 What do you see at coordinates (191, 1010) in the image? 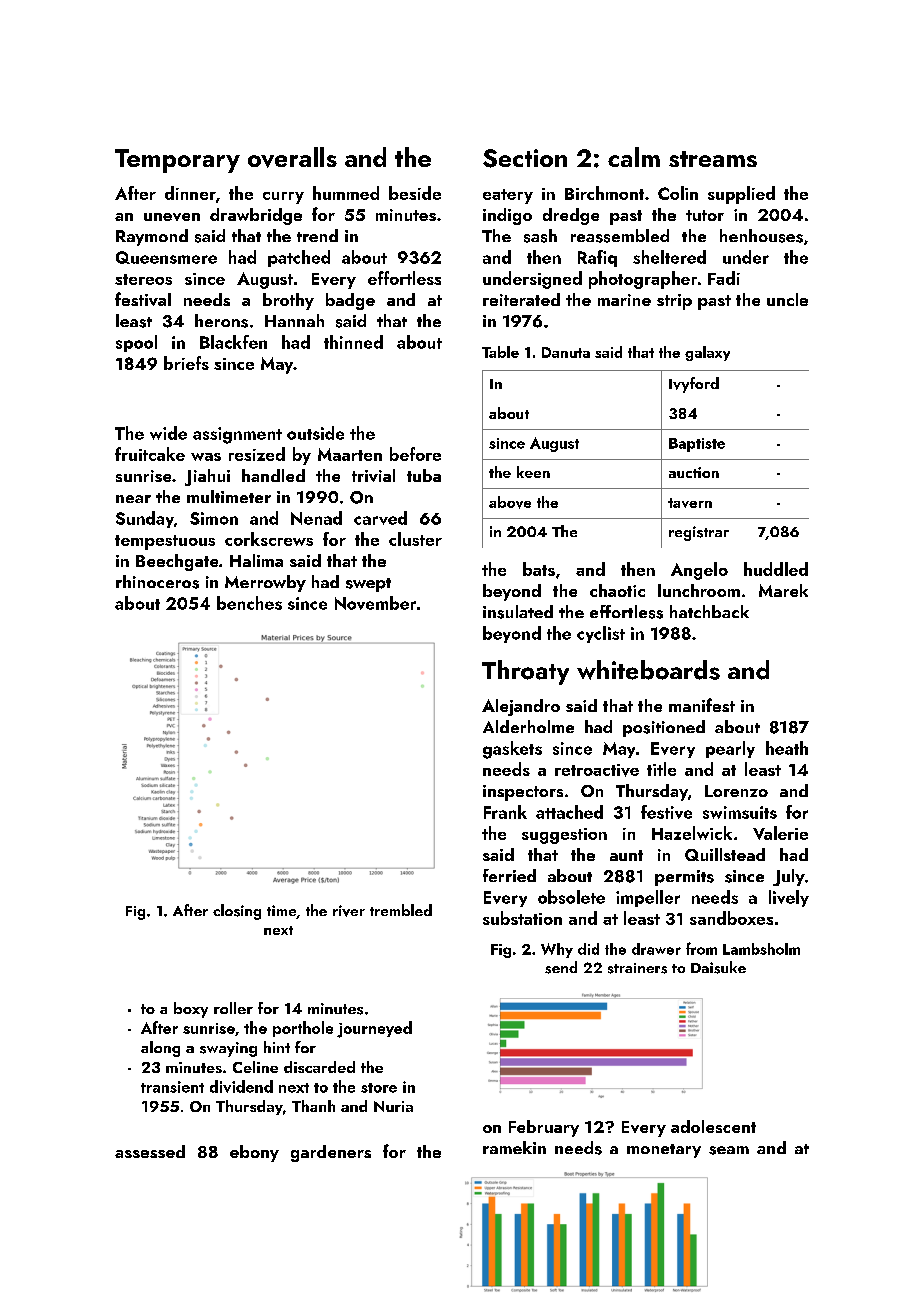
I see `boxy` at bounding box center [191, 1010].
